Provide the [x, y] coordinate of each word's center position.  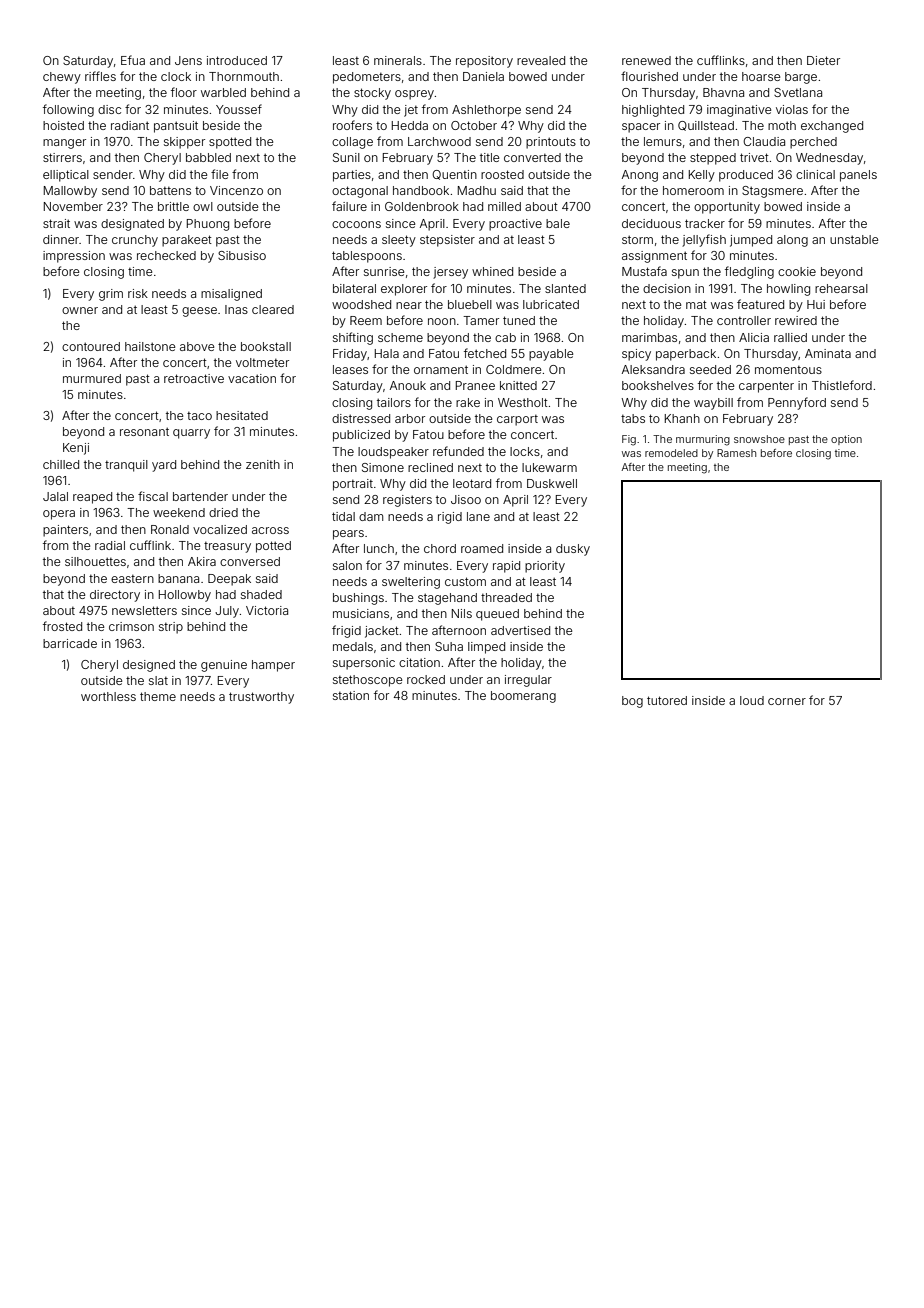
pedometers [367, 78]
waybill [713, 404]
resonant [144, 431]
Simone [383, 467]
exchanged [832, 127]
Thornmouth [244, 76]
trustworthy [261, 698]
